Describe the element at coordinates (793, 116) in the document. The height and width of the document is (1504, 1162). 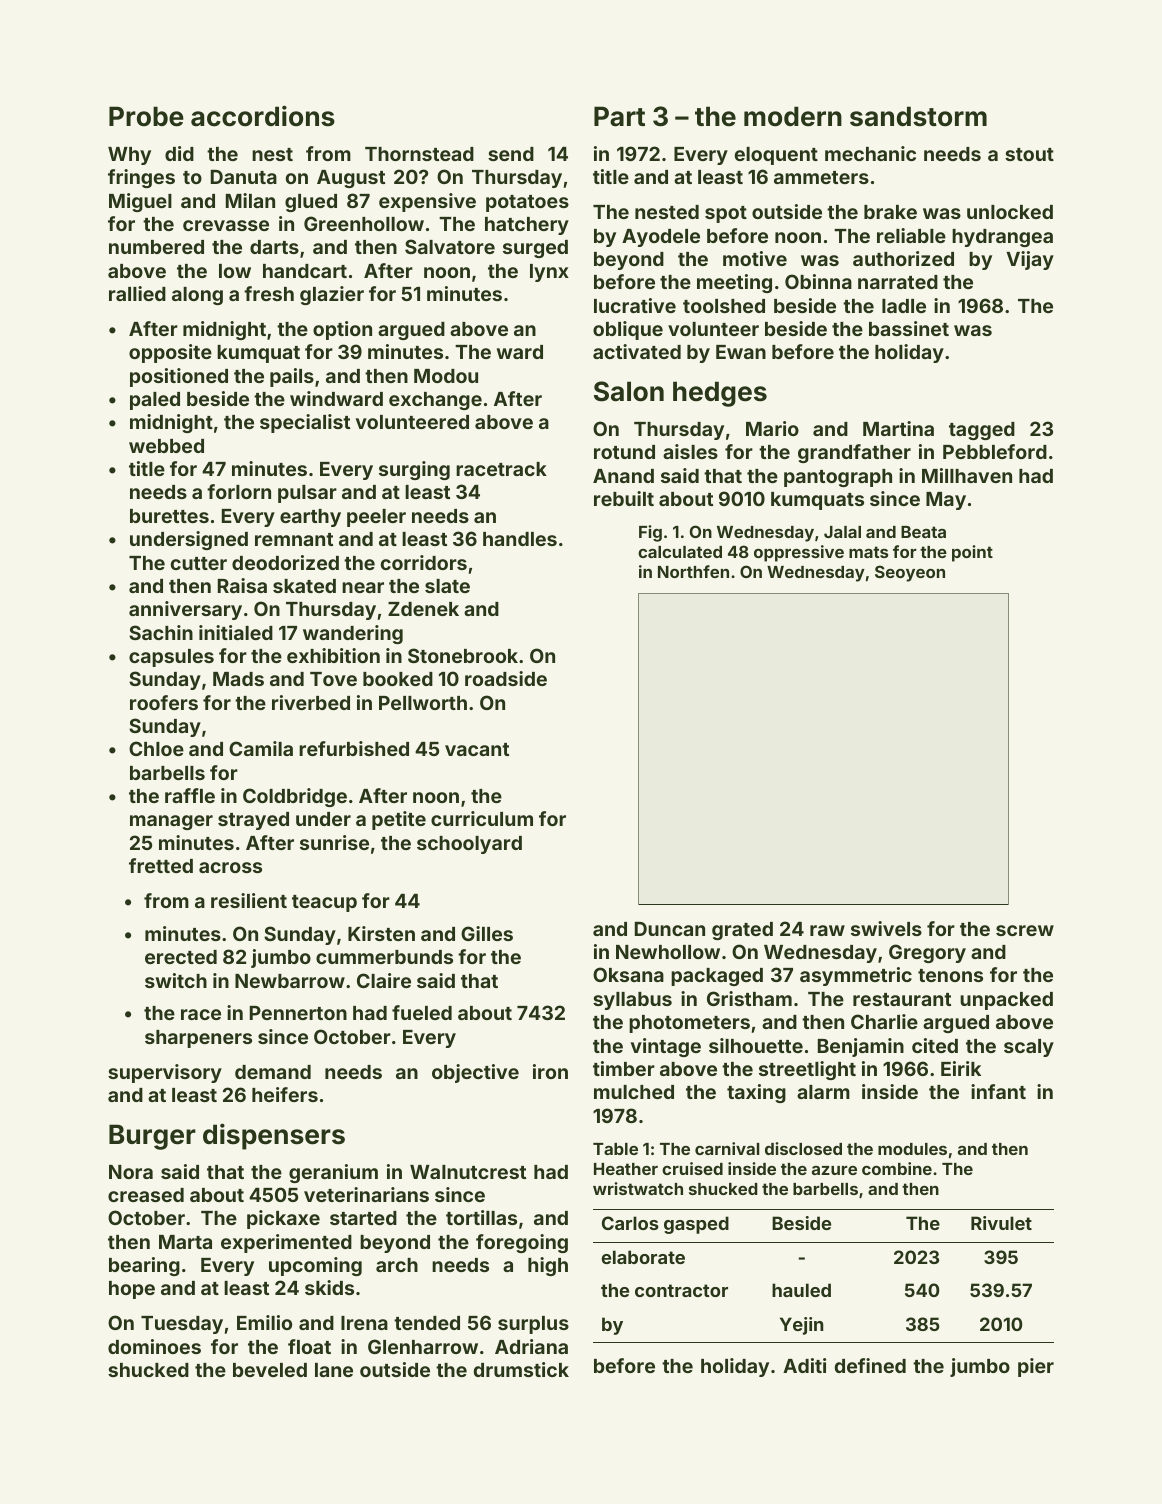
I see `modern` at that location.
